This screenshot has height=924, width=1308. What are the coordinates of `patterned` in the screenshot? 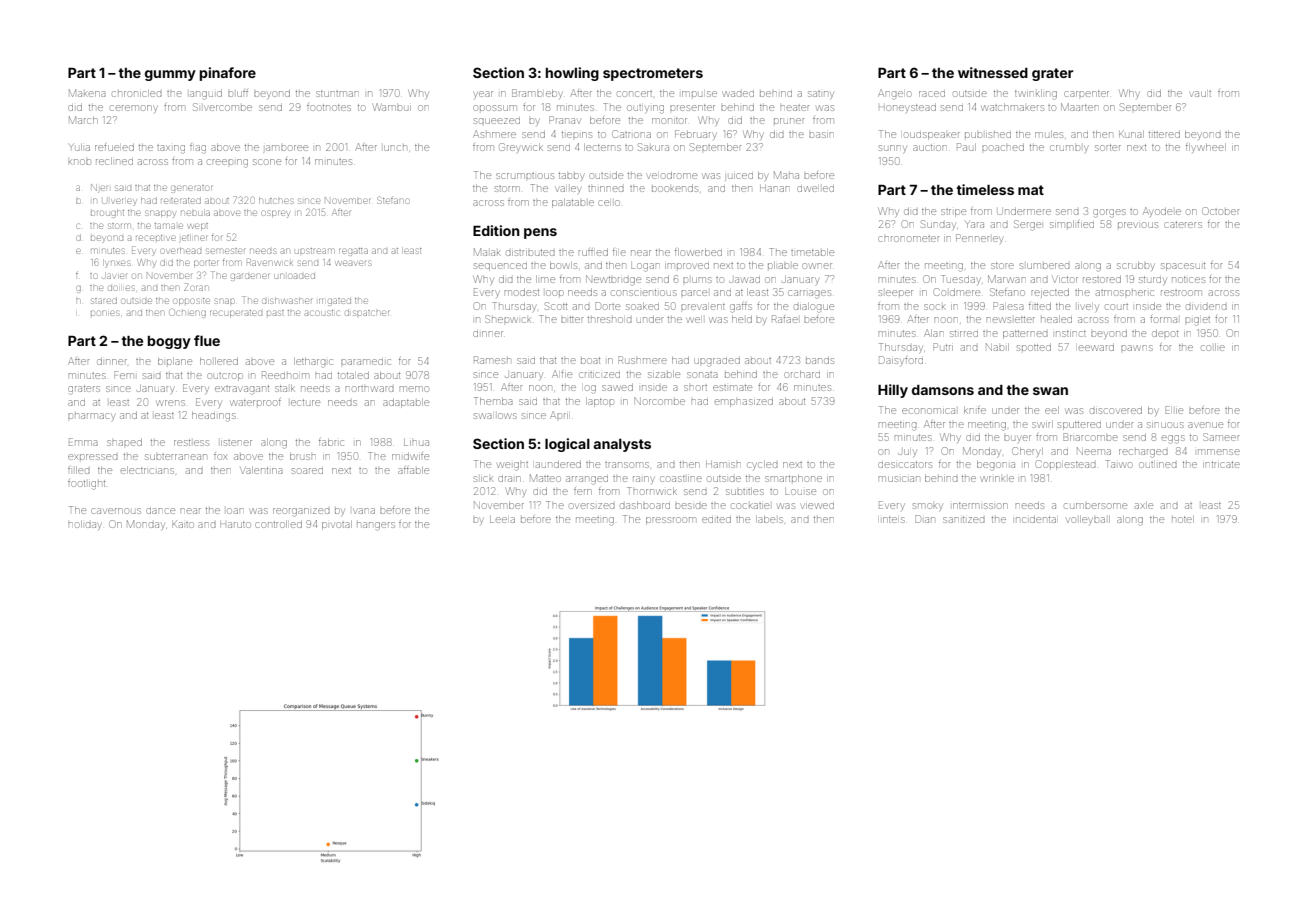 It's located at (1025, 335).
